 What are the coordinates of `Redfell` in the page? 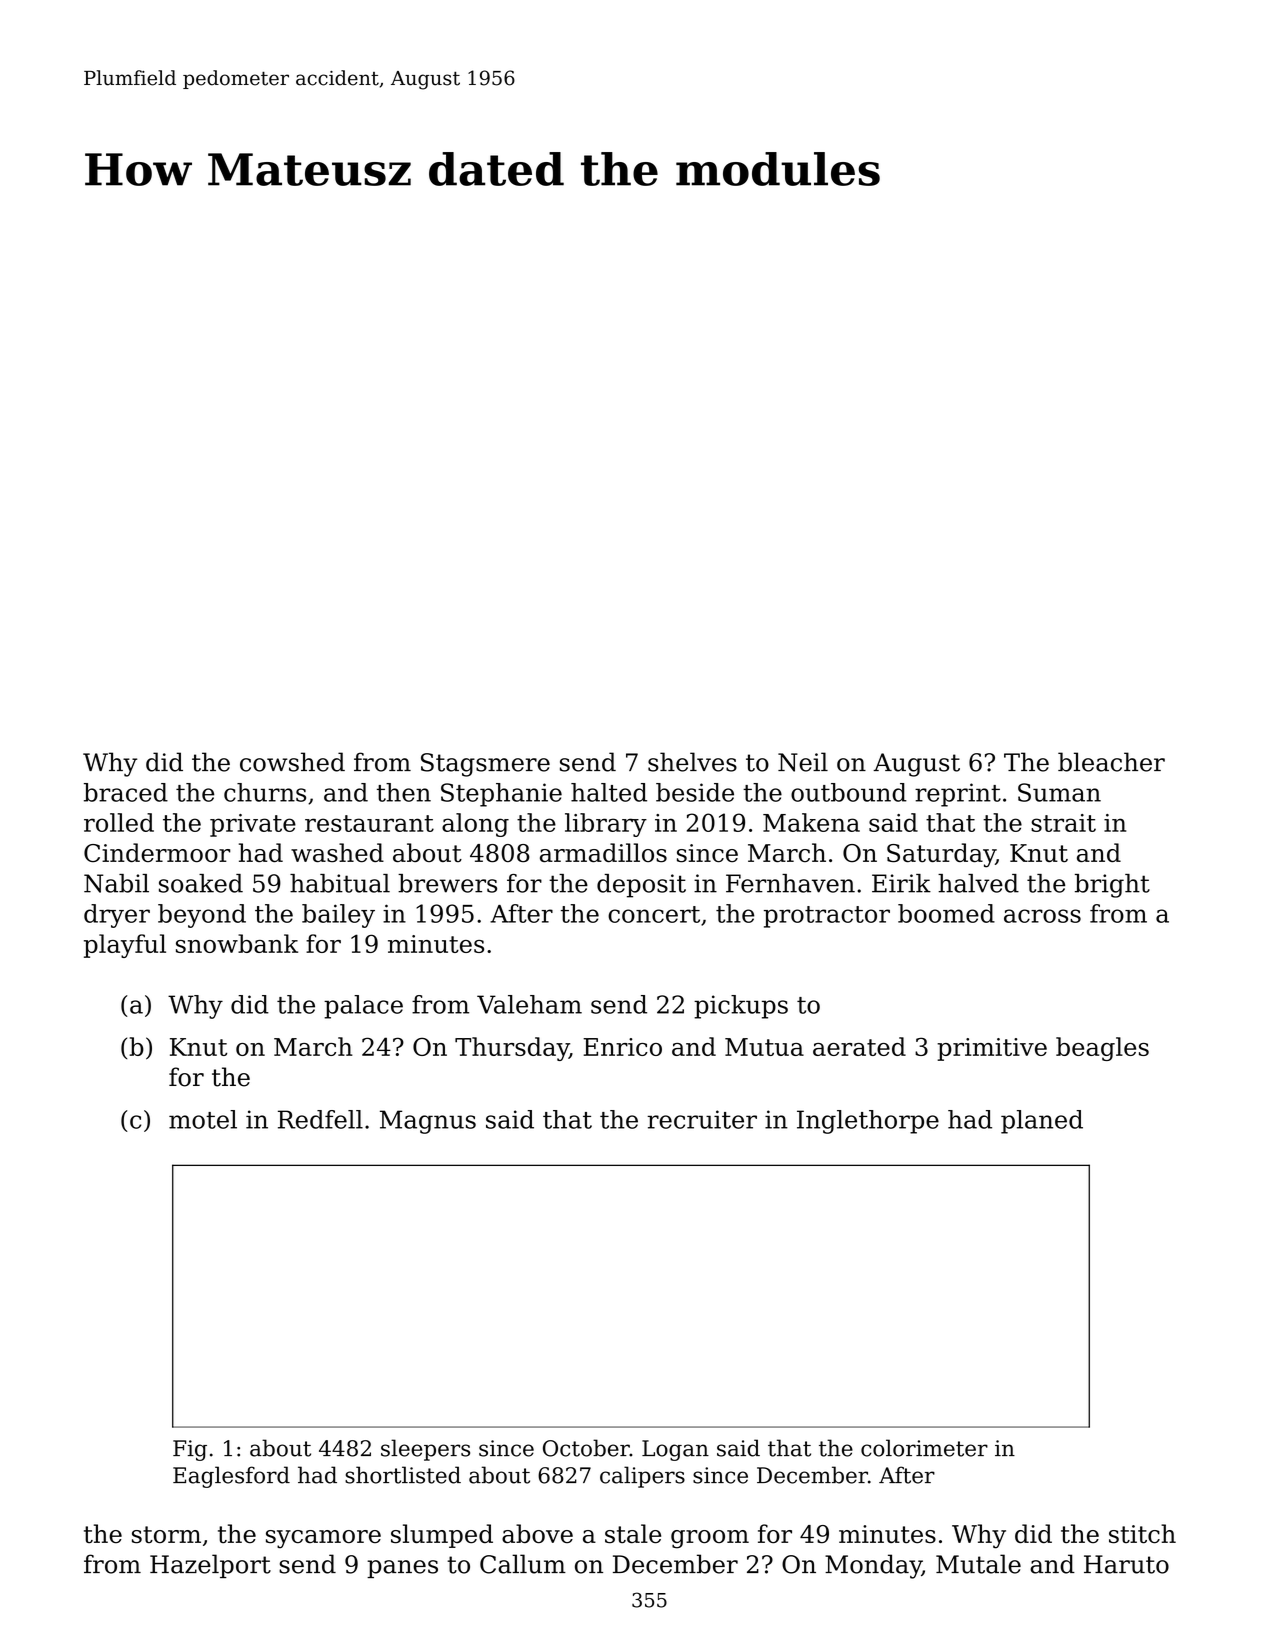 It's located at (320, 1119).
